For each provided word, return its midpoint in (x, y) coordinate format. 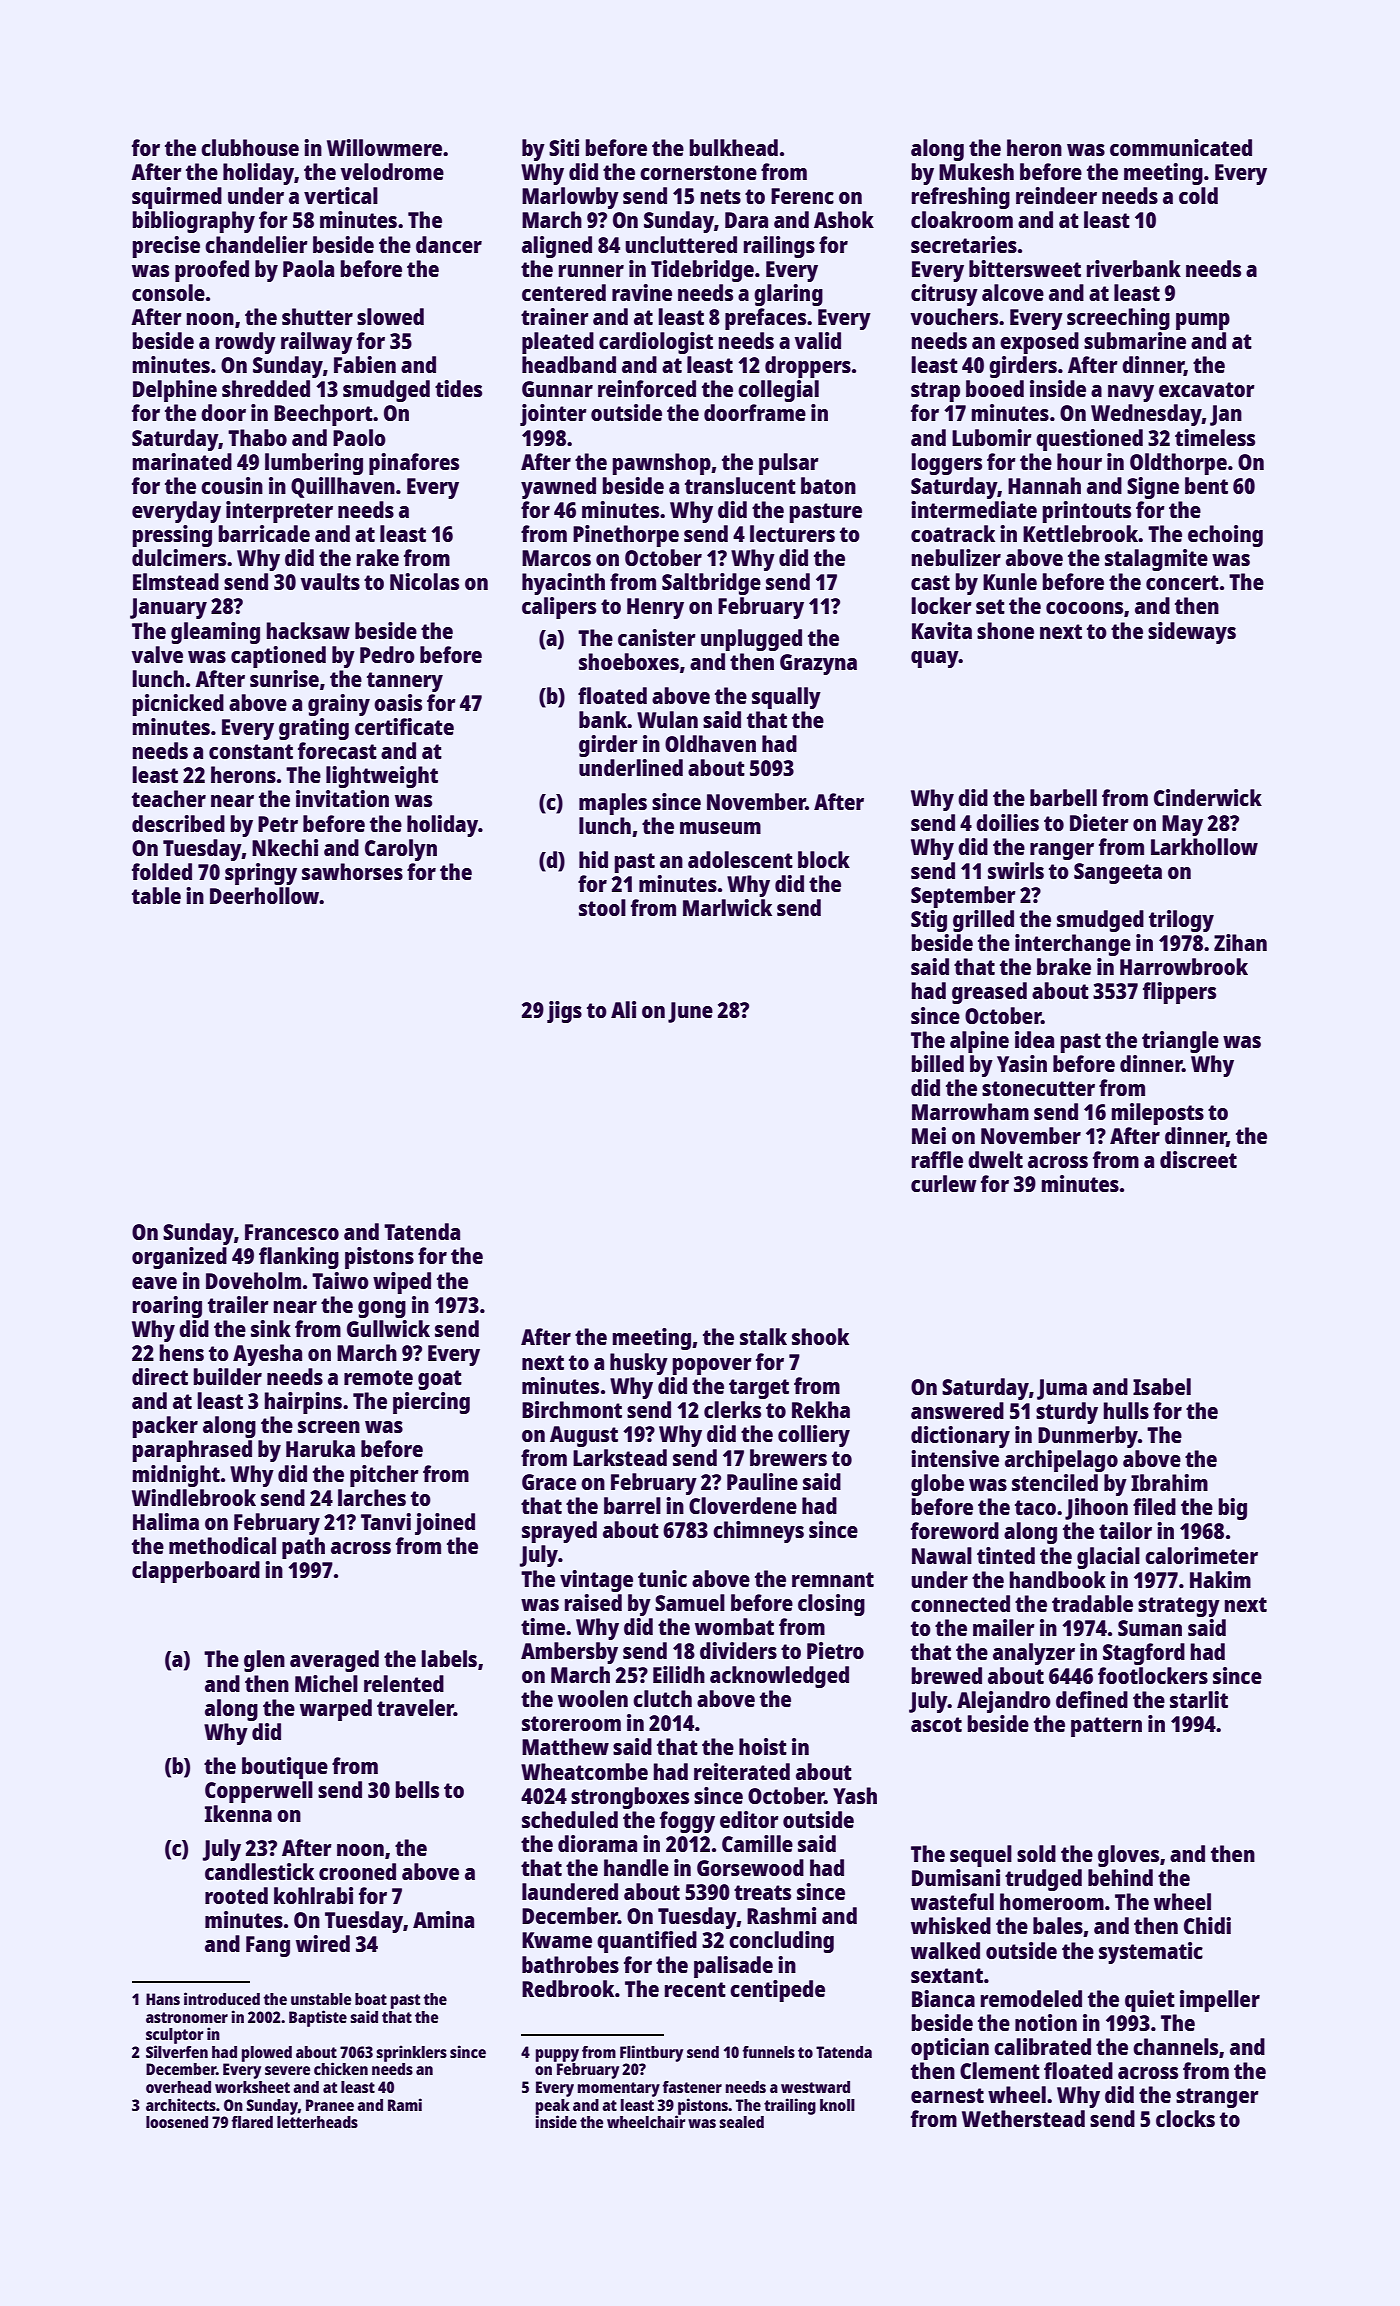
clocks (1185, 2118)
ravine (642, 292)
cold (1198, 195)
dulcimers (179, 557)
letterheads (317, 2122)
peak (553, 2107)
